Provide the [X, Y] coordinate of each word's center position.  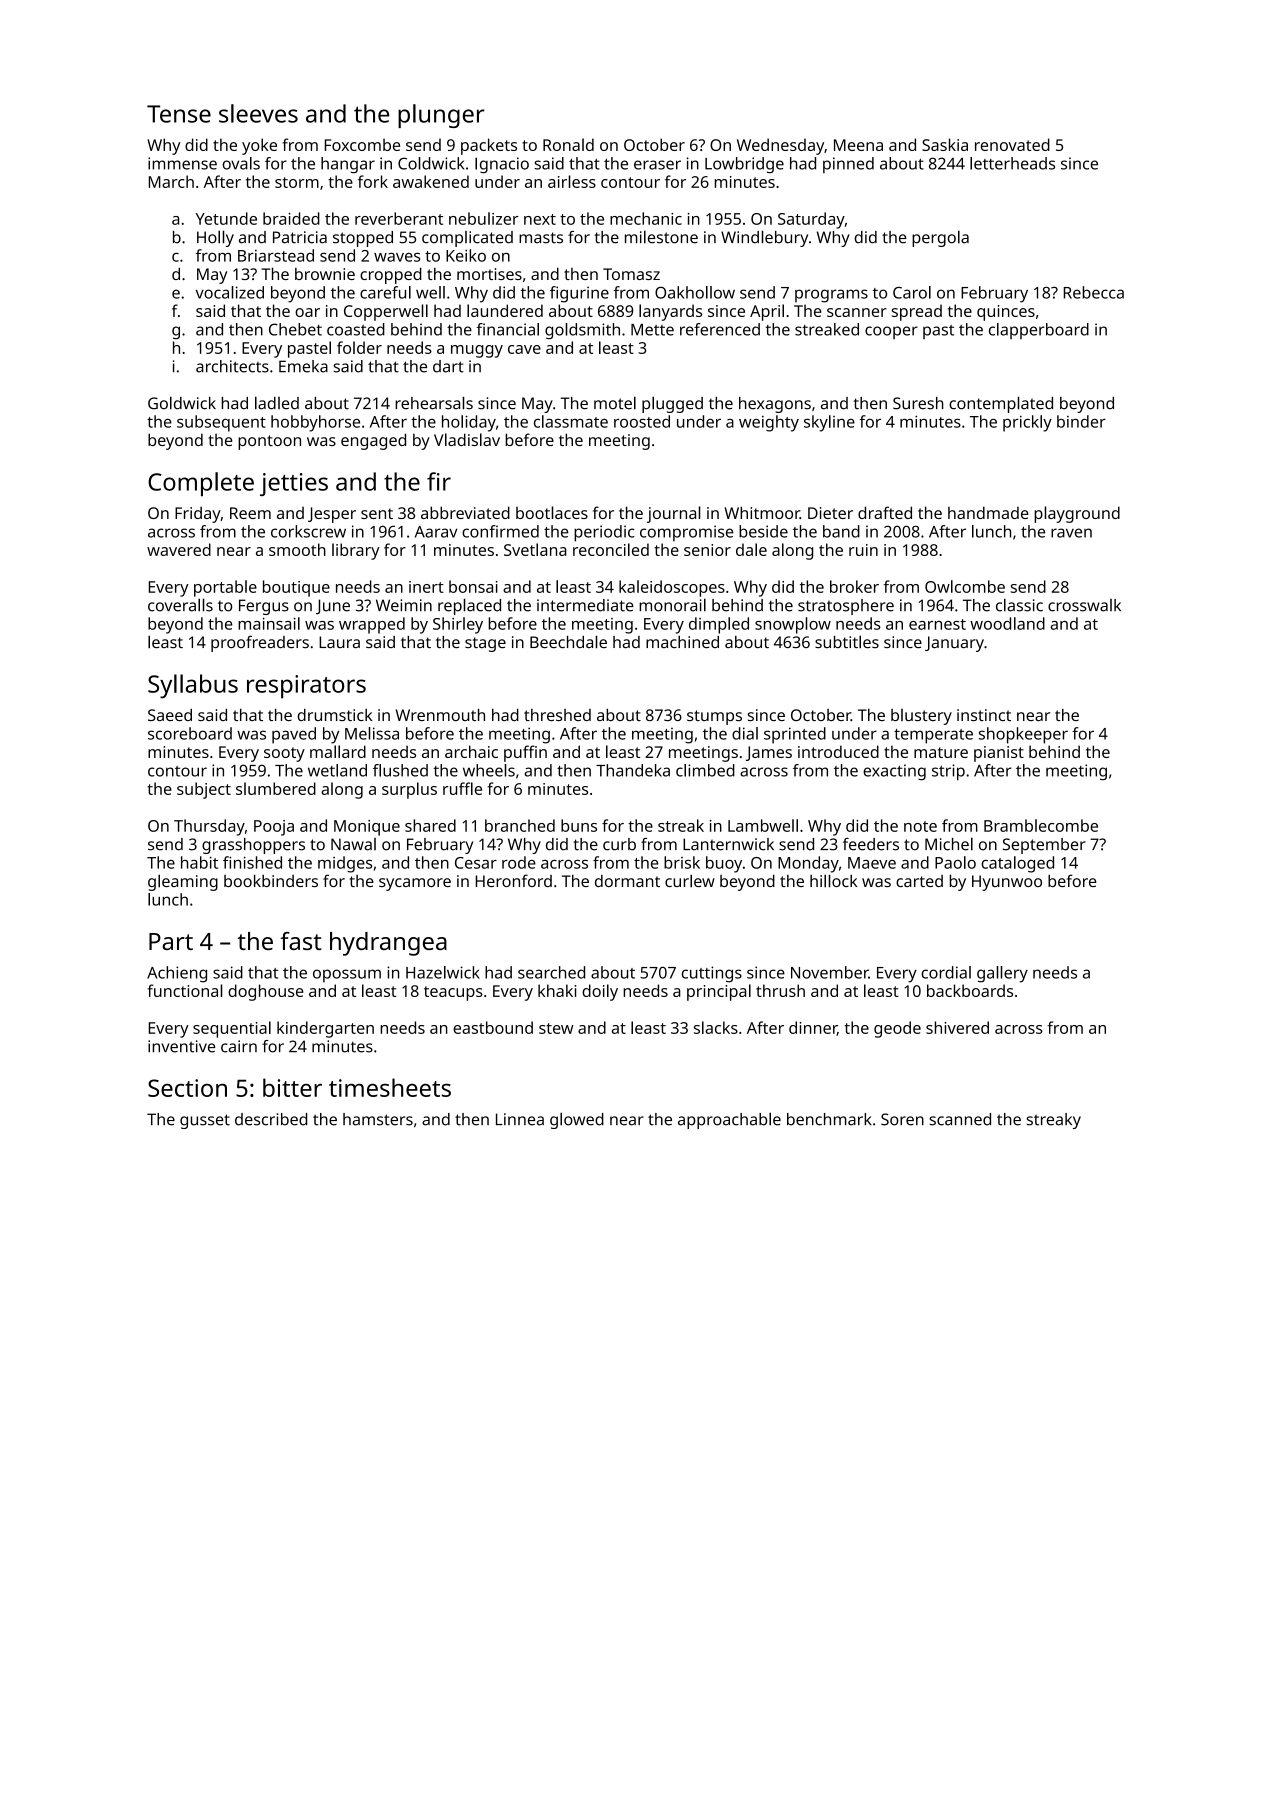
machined [682, 642]
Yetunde [226, 218]
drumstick [334, 715]
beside [763, 531]
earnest [937, 624]
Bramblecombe [1041, 825]
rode [519, 862]
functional [185, 990]
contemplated [1001, 404]
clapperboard [1039, 331]
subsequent [221, 423]
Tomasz [631, 274]
